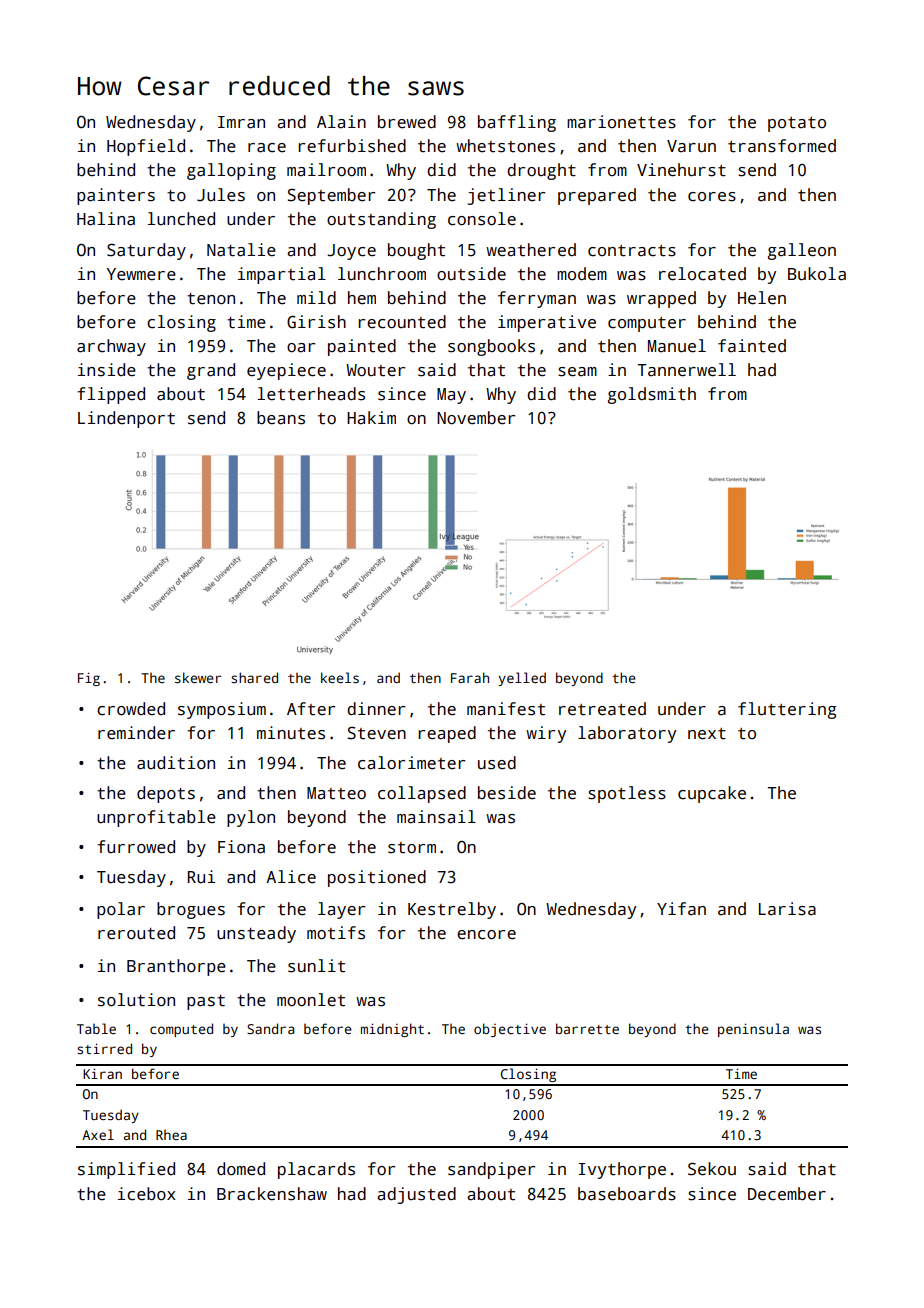 Image resolution: width=924 pixels, height=1308 pixels. What do you see at coordinates (98, 1134) in the document?
I see `Axel` at bounding box center [98, 1134].
